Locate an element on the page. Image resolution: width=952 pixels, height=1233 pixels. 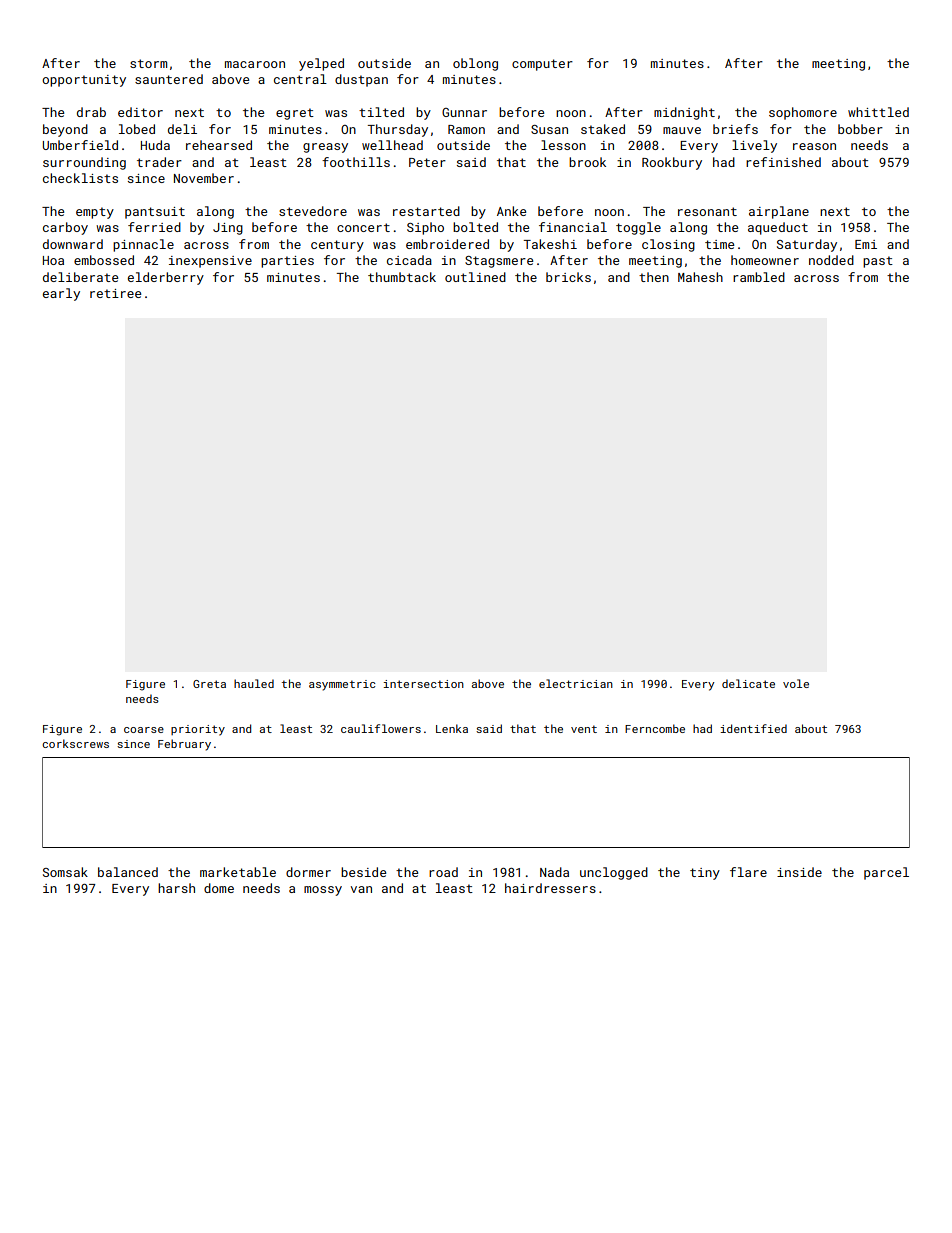
priority is located at coordinates (198, 730).
